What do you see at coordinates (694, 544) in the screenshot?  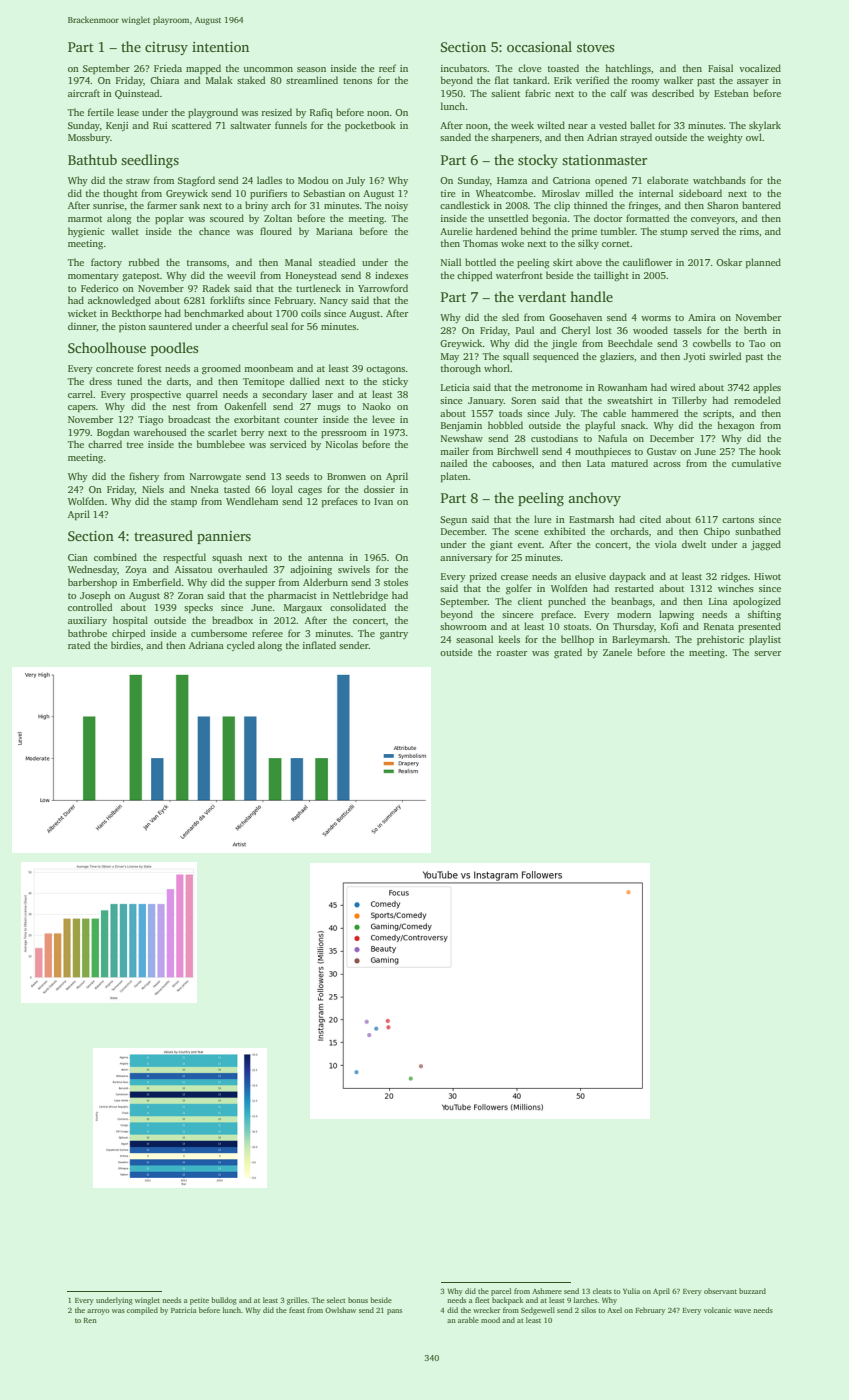 I see `dwelt` at bounding box center [694, 544].
